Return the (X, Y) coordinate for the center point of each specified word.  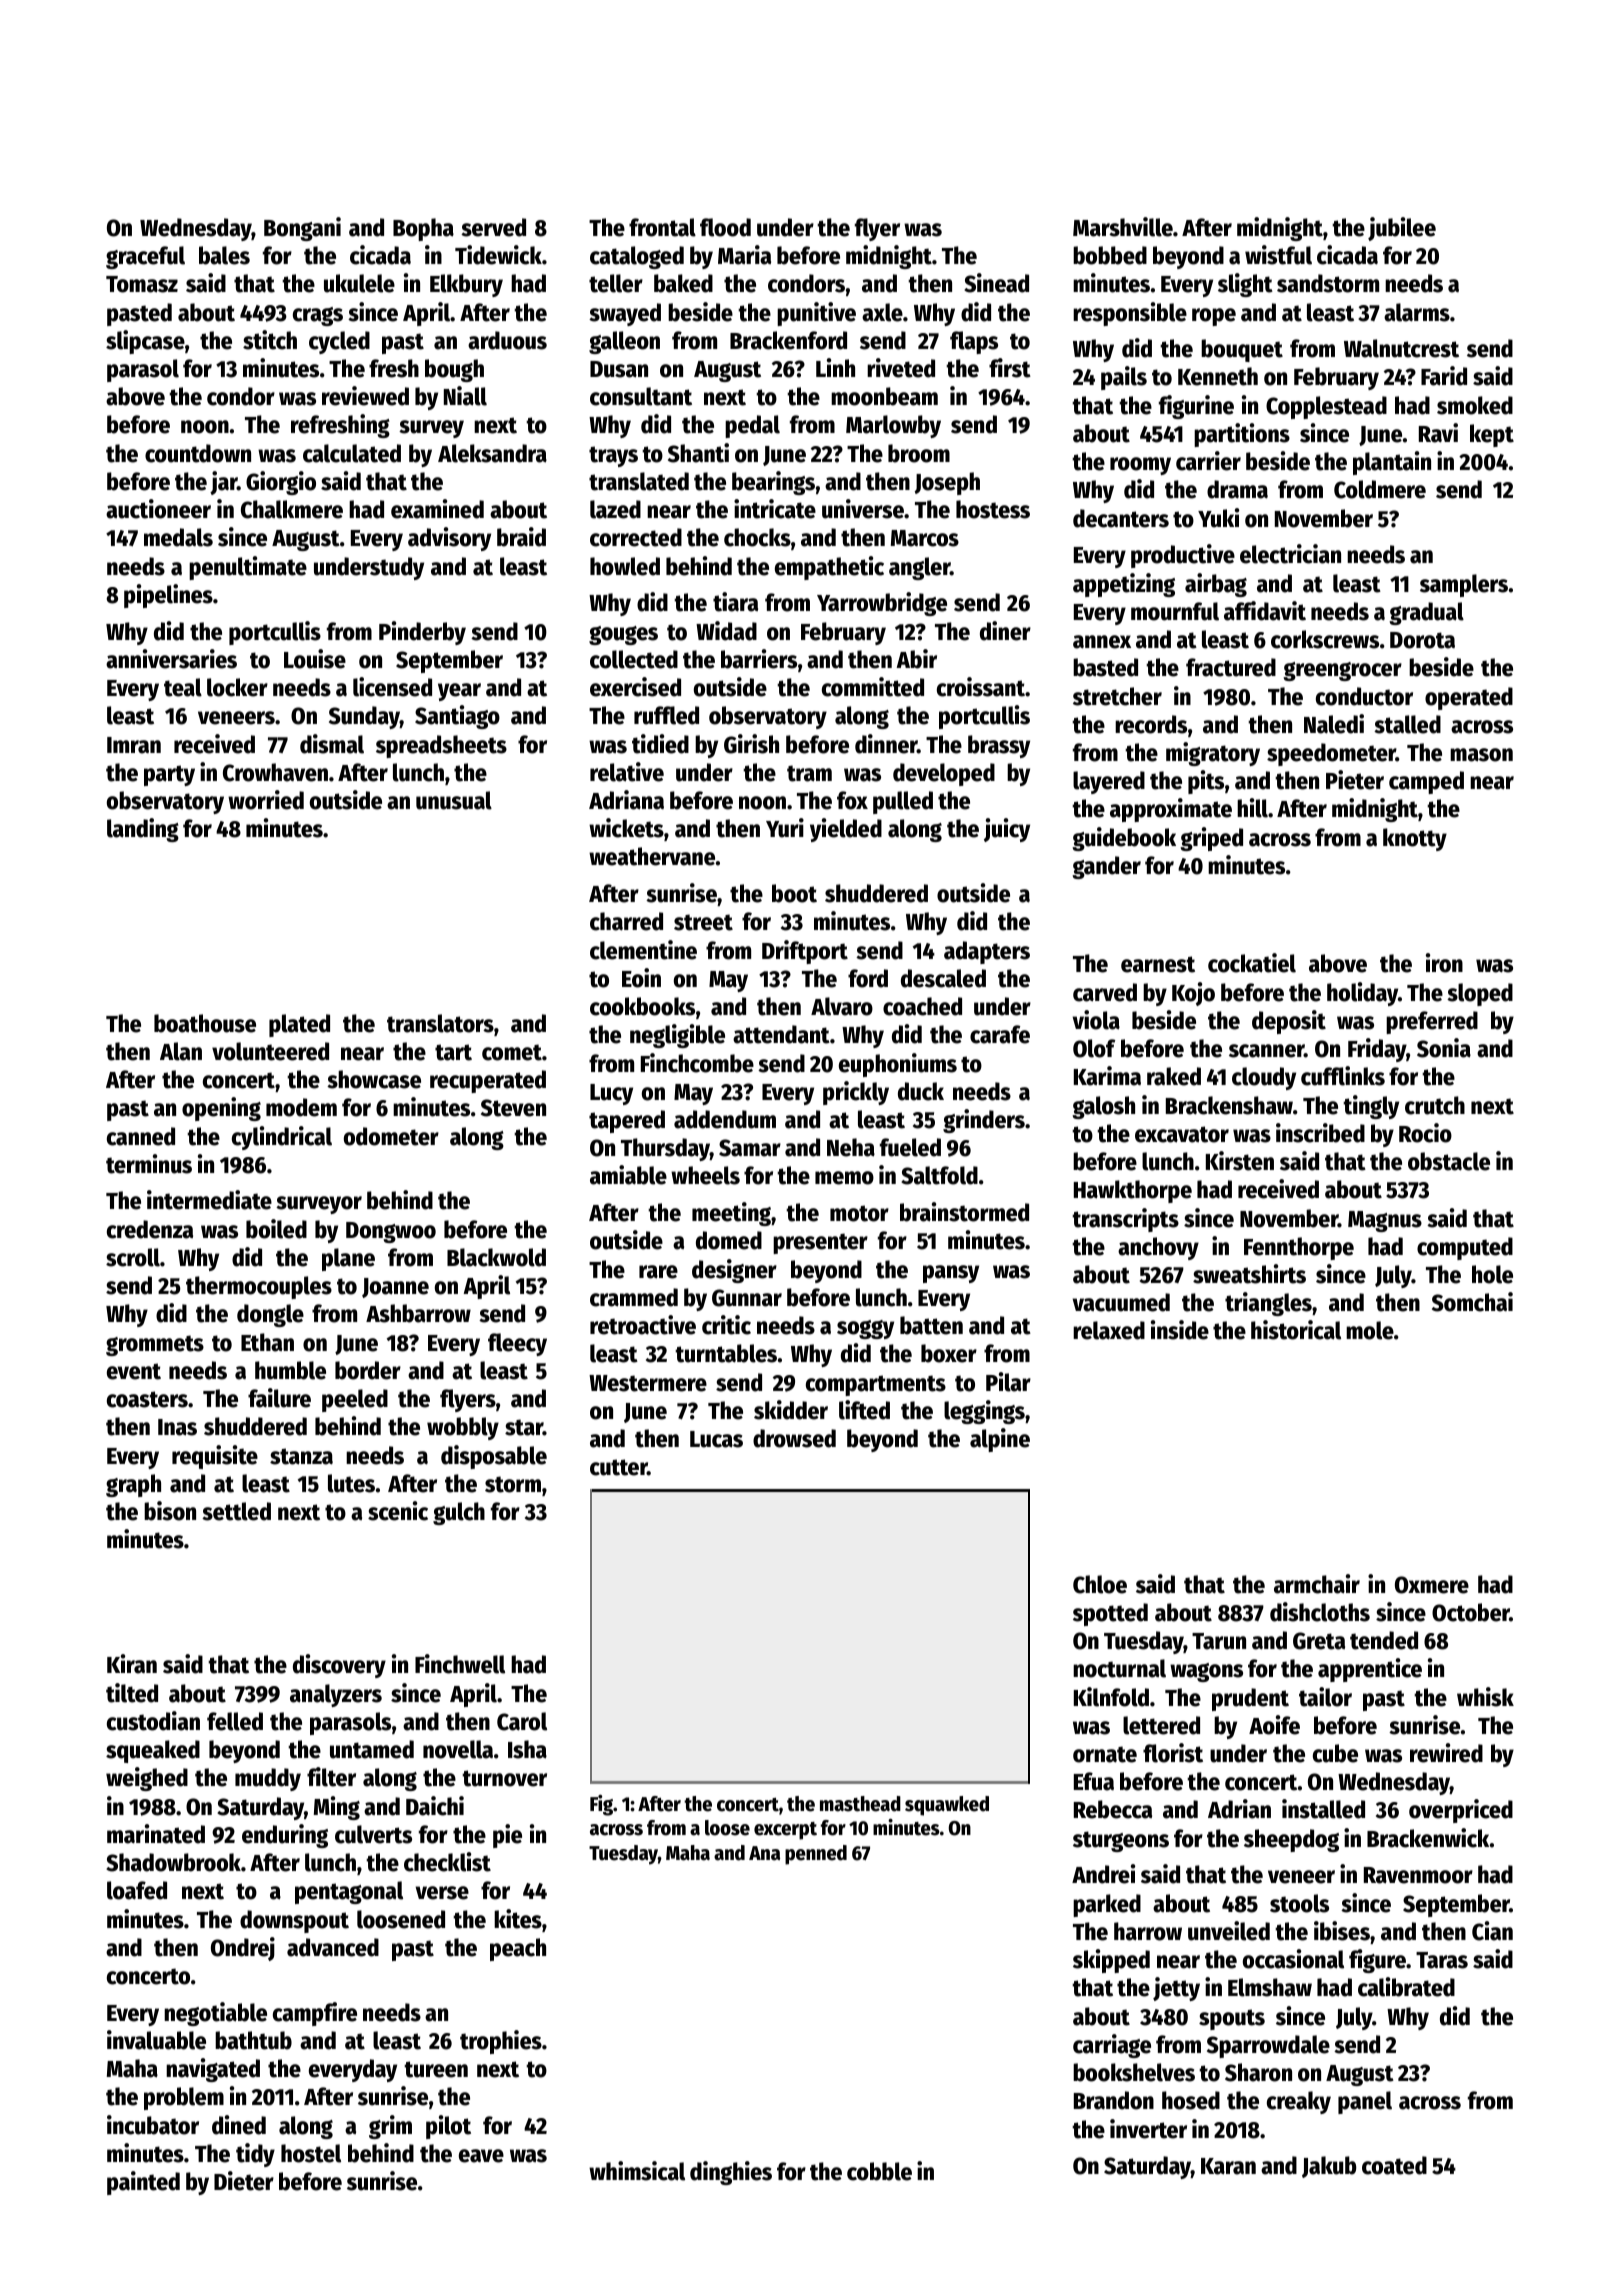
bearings (773, 483)
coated (1394, 2165)
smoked (1475, 405)
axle (882, 312)
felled (235, 1721)
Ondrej (243, 1949)
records (1151, 724)
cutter (618, 1467)
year (459, 692)
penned (816, 1855)
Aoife (1274, 1725)
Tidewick (498, 255)
